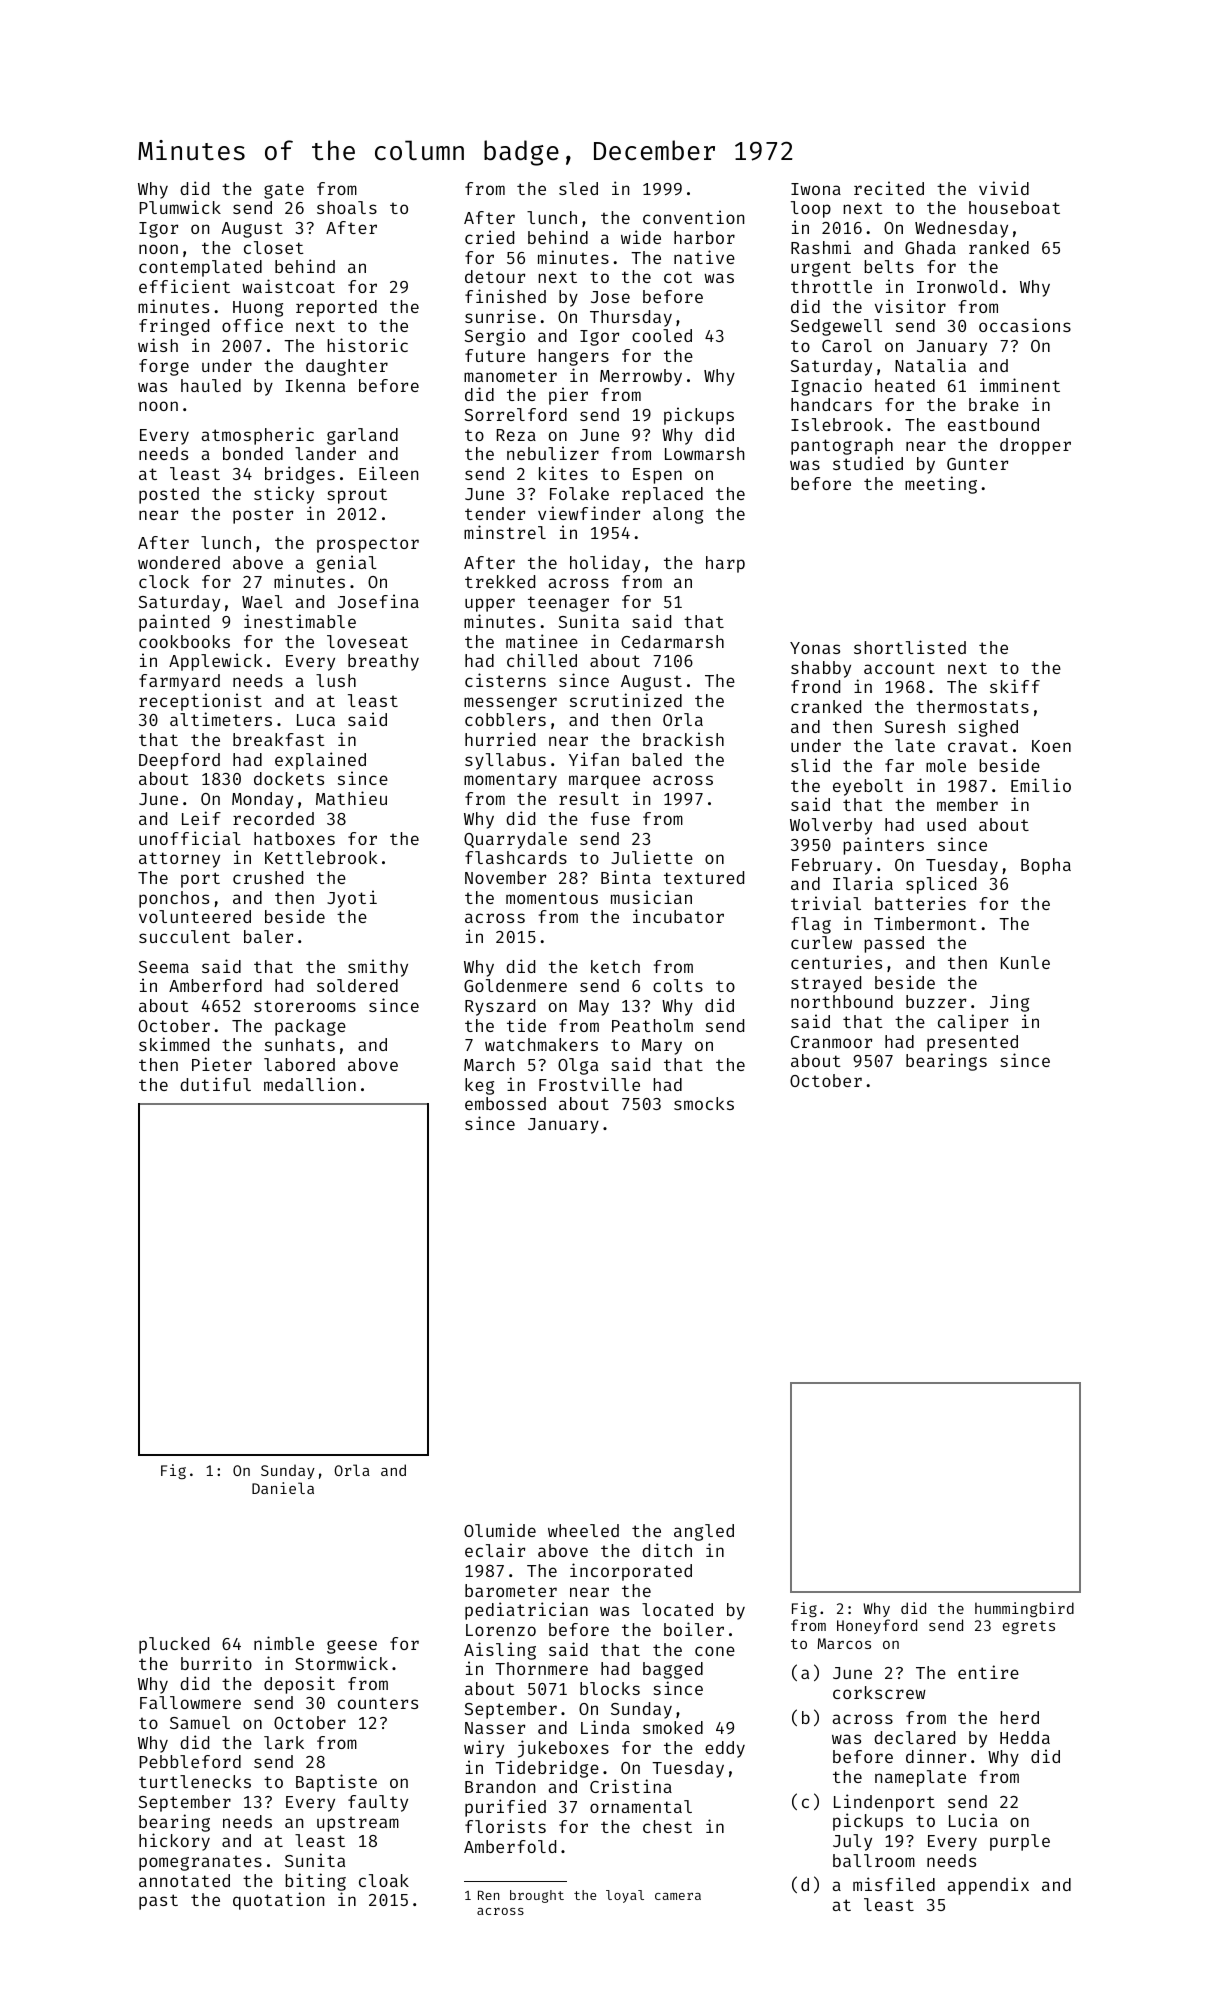 Image resolution: width=1219 pixels, height=2008 pixels. Describe the element at coordinates (501, 1630) in the screenshot. I see `Lorenzo` at that location.
